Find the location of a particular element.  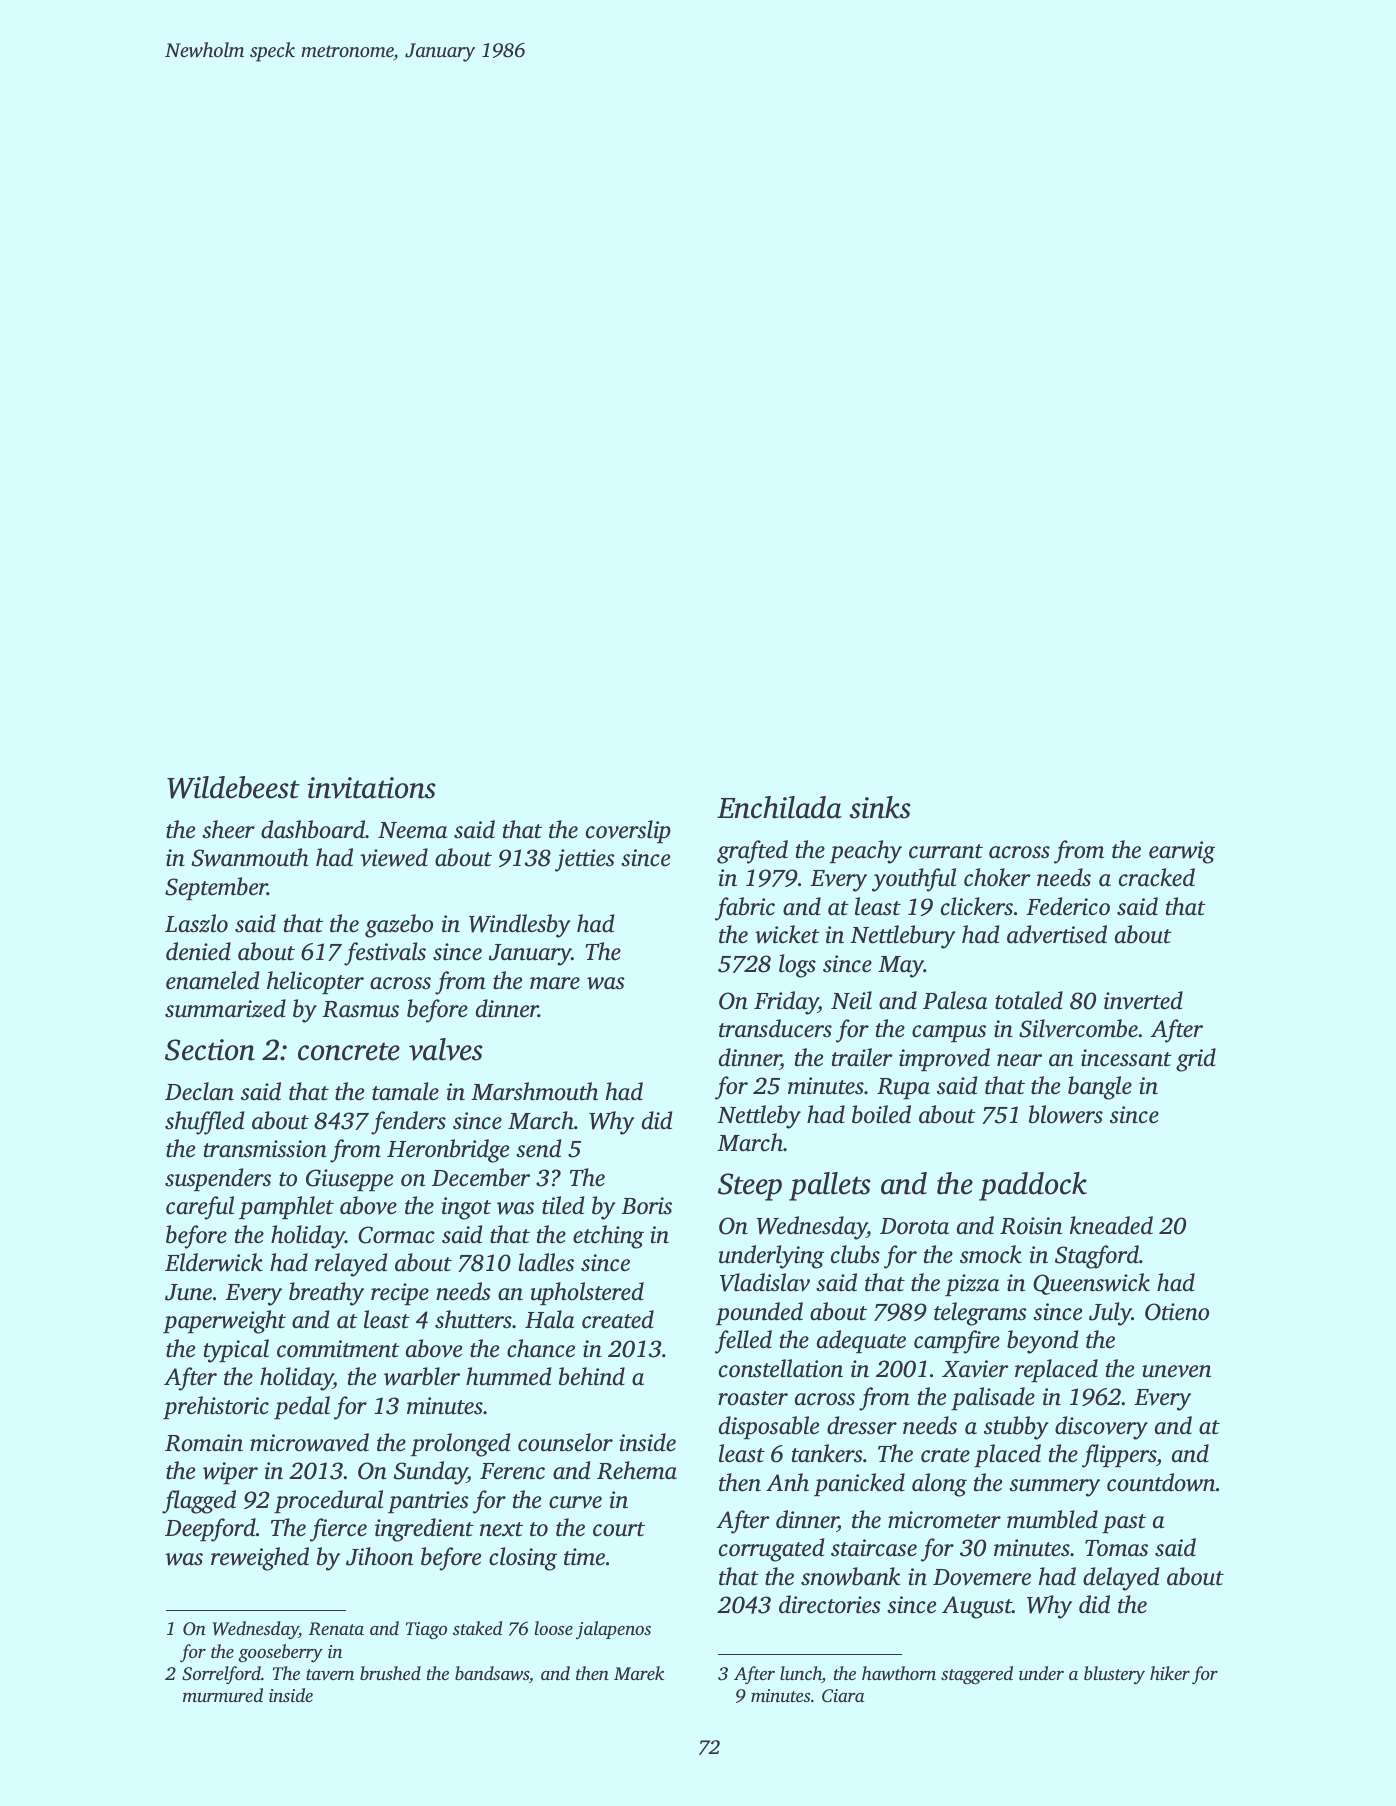

Enchilada is located at coordinates (779, 807).
